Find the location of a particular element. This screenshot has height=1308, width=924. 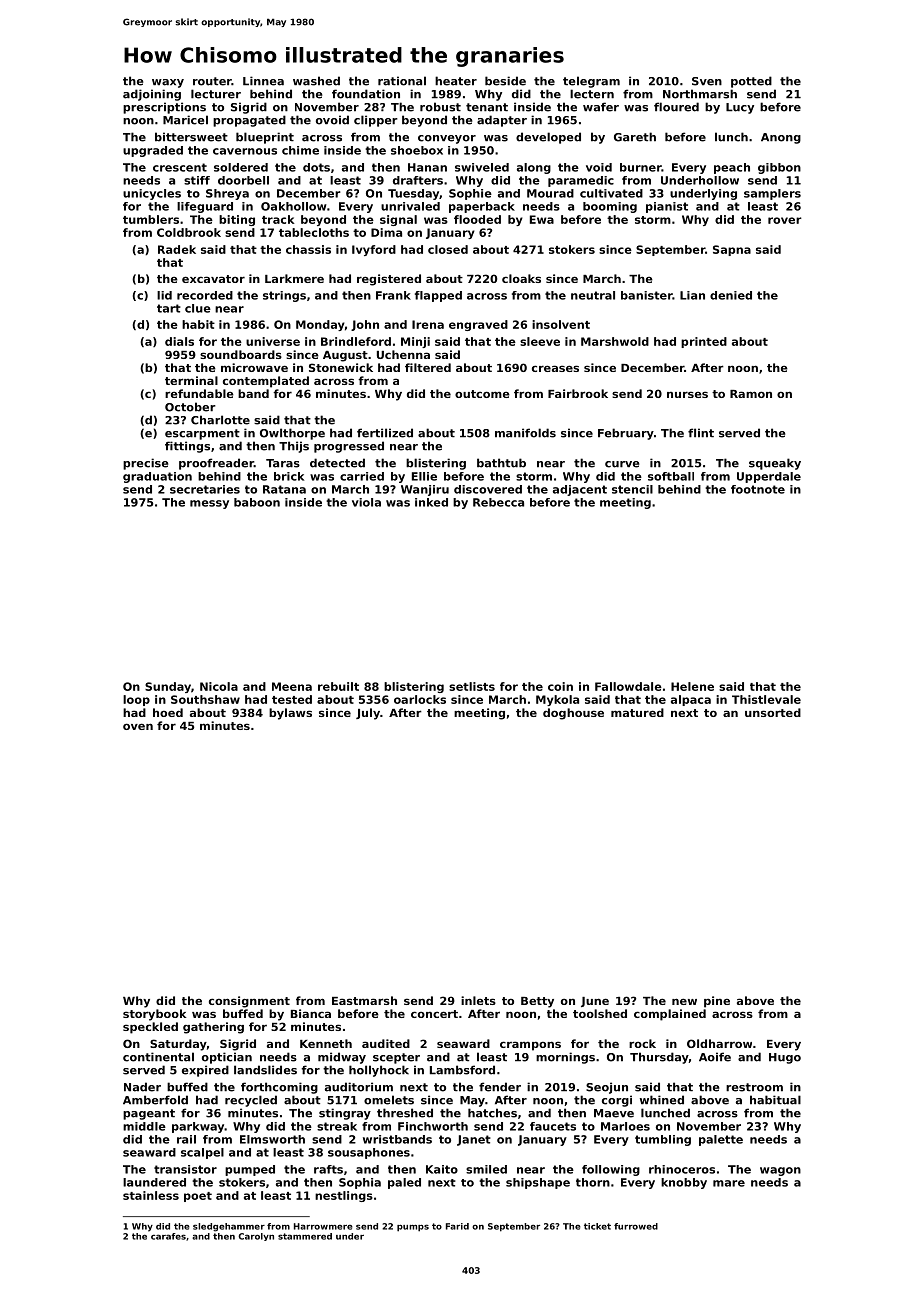

floured is located at coordinates (676, 107).
